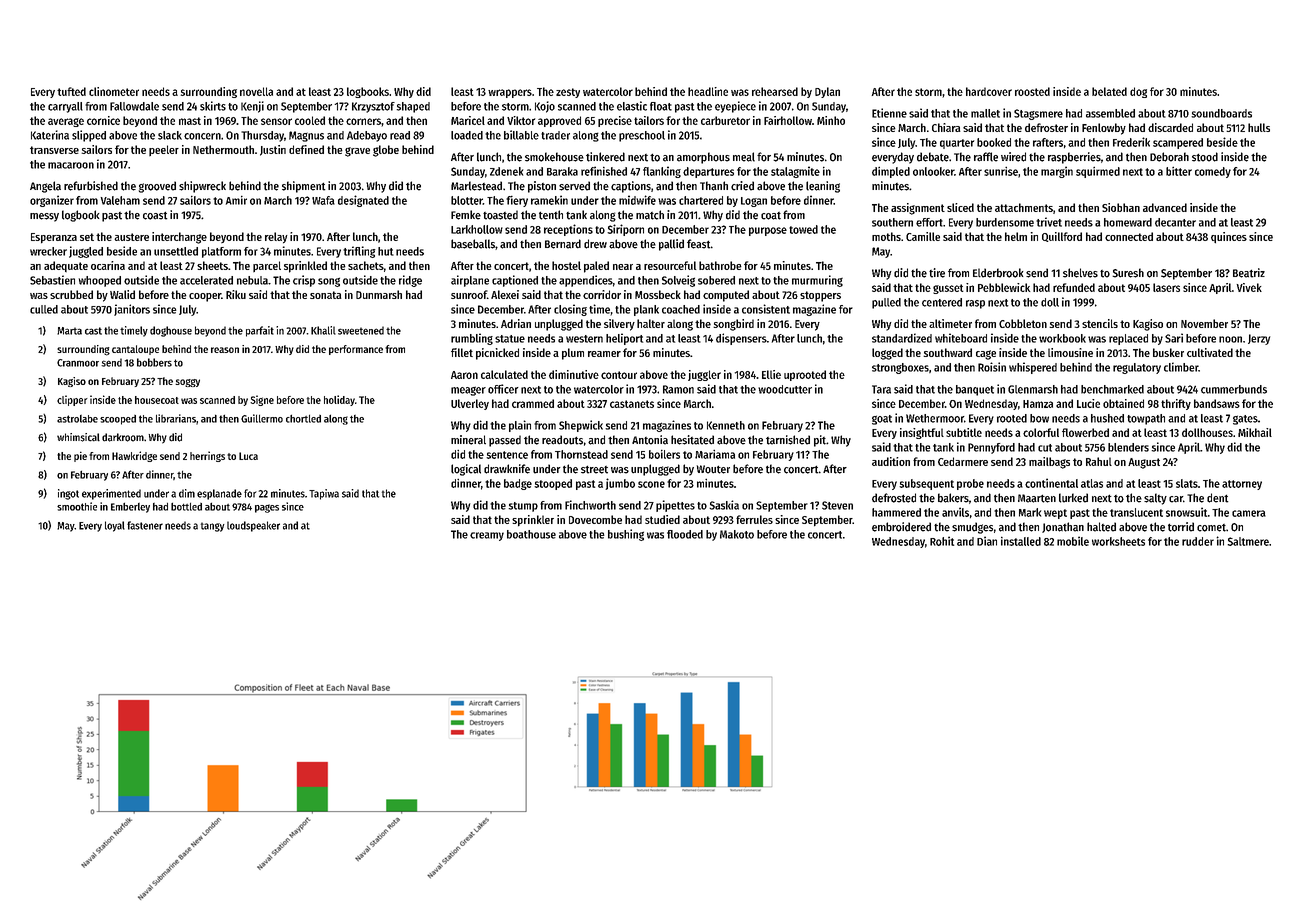 Image resolution: width=1308 pixels, height=924 pixels. I want to click on shelves, so click(1080, 273).
